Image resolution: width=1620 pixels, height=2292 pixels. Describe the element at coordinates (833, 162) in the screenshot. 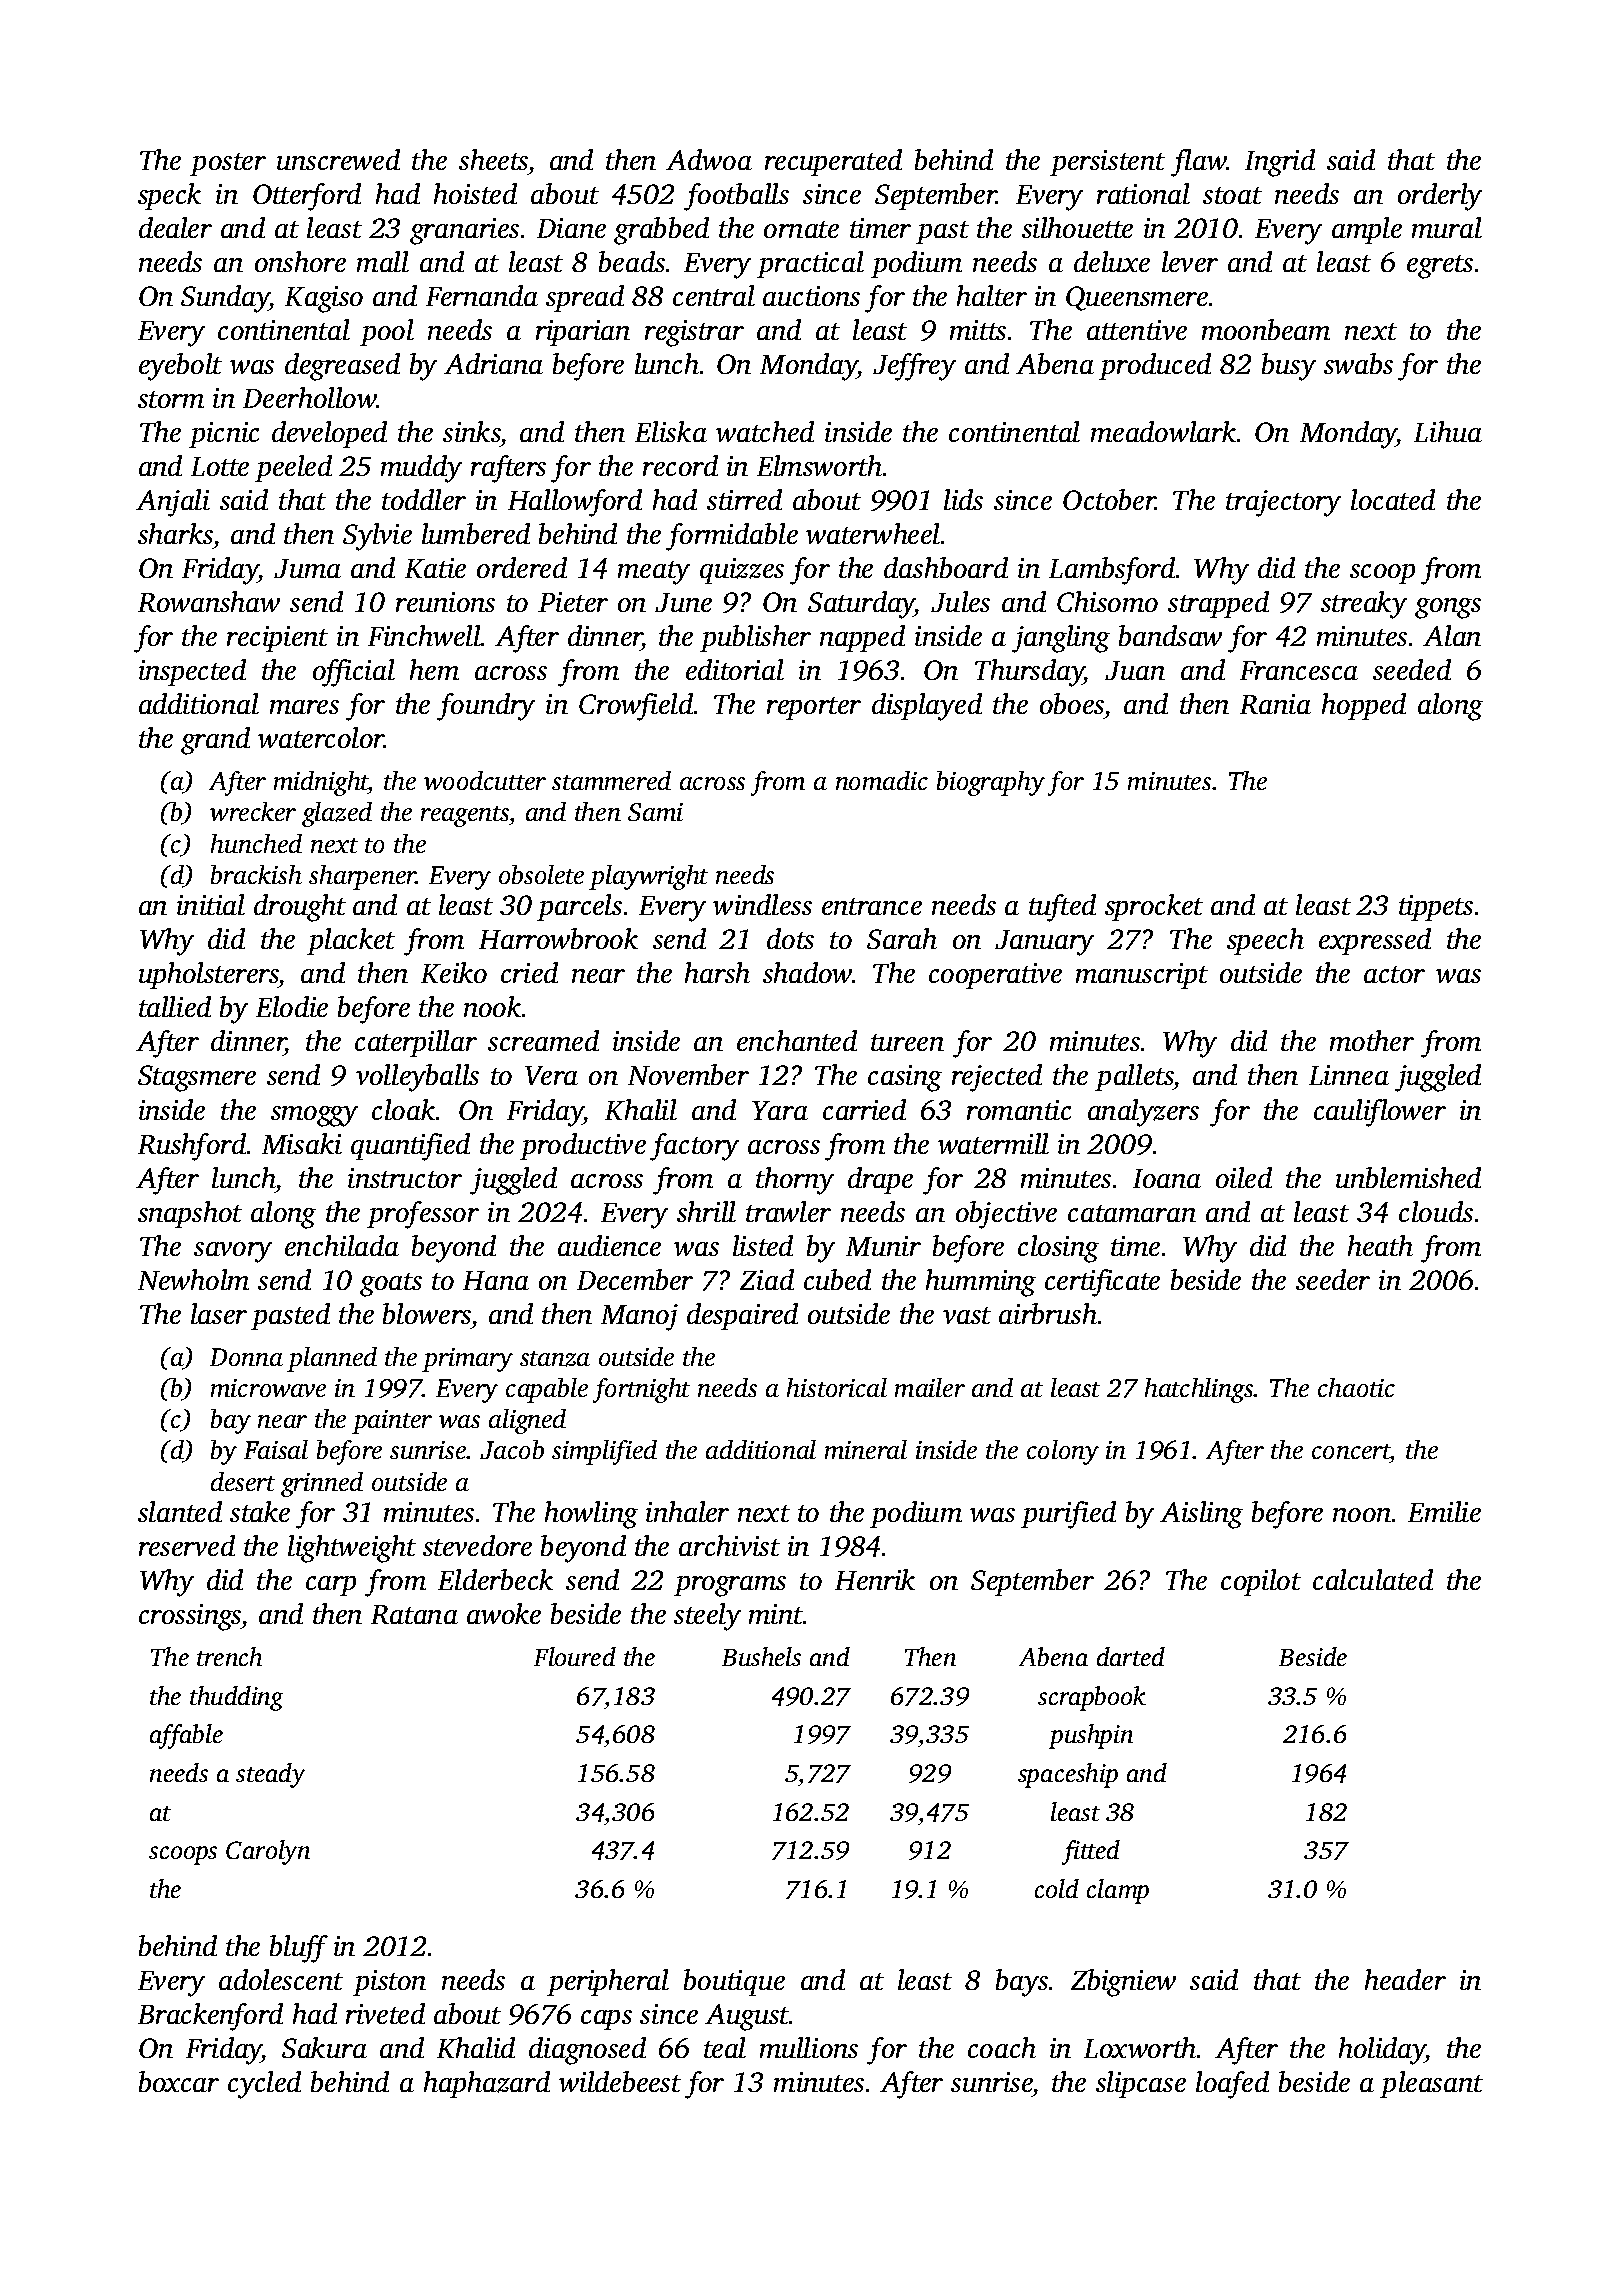

I see `recuperated` at that location.
